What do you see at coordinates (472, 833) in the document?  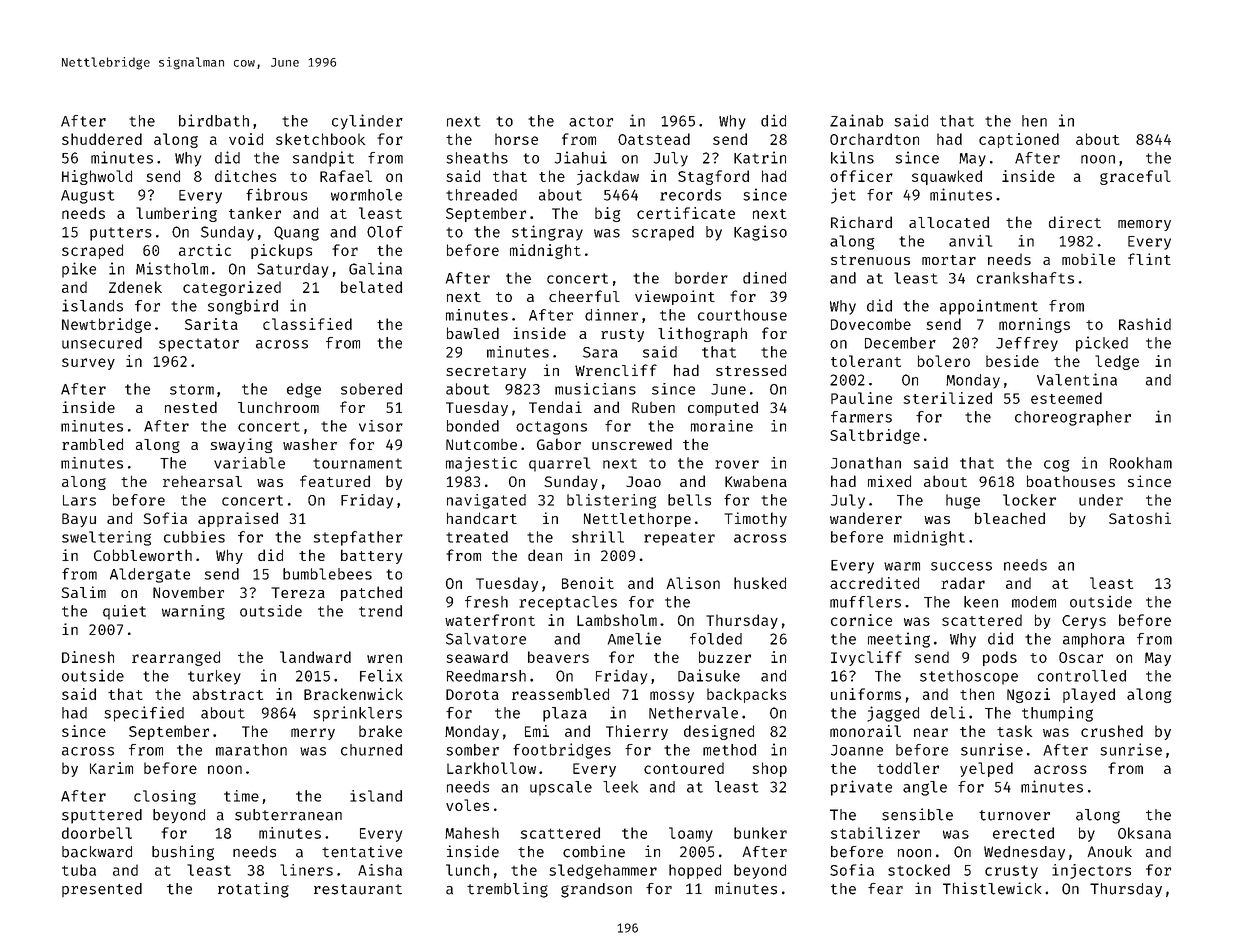 I see `Mahesh` at bounding box center [472, 833].
